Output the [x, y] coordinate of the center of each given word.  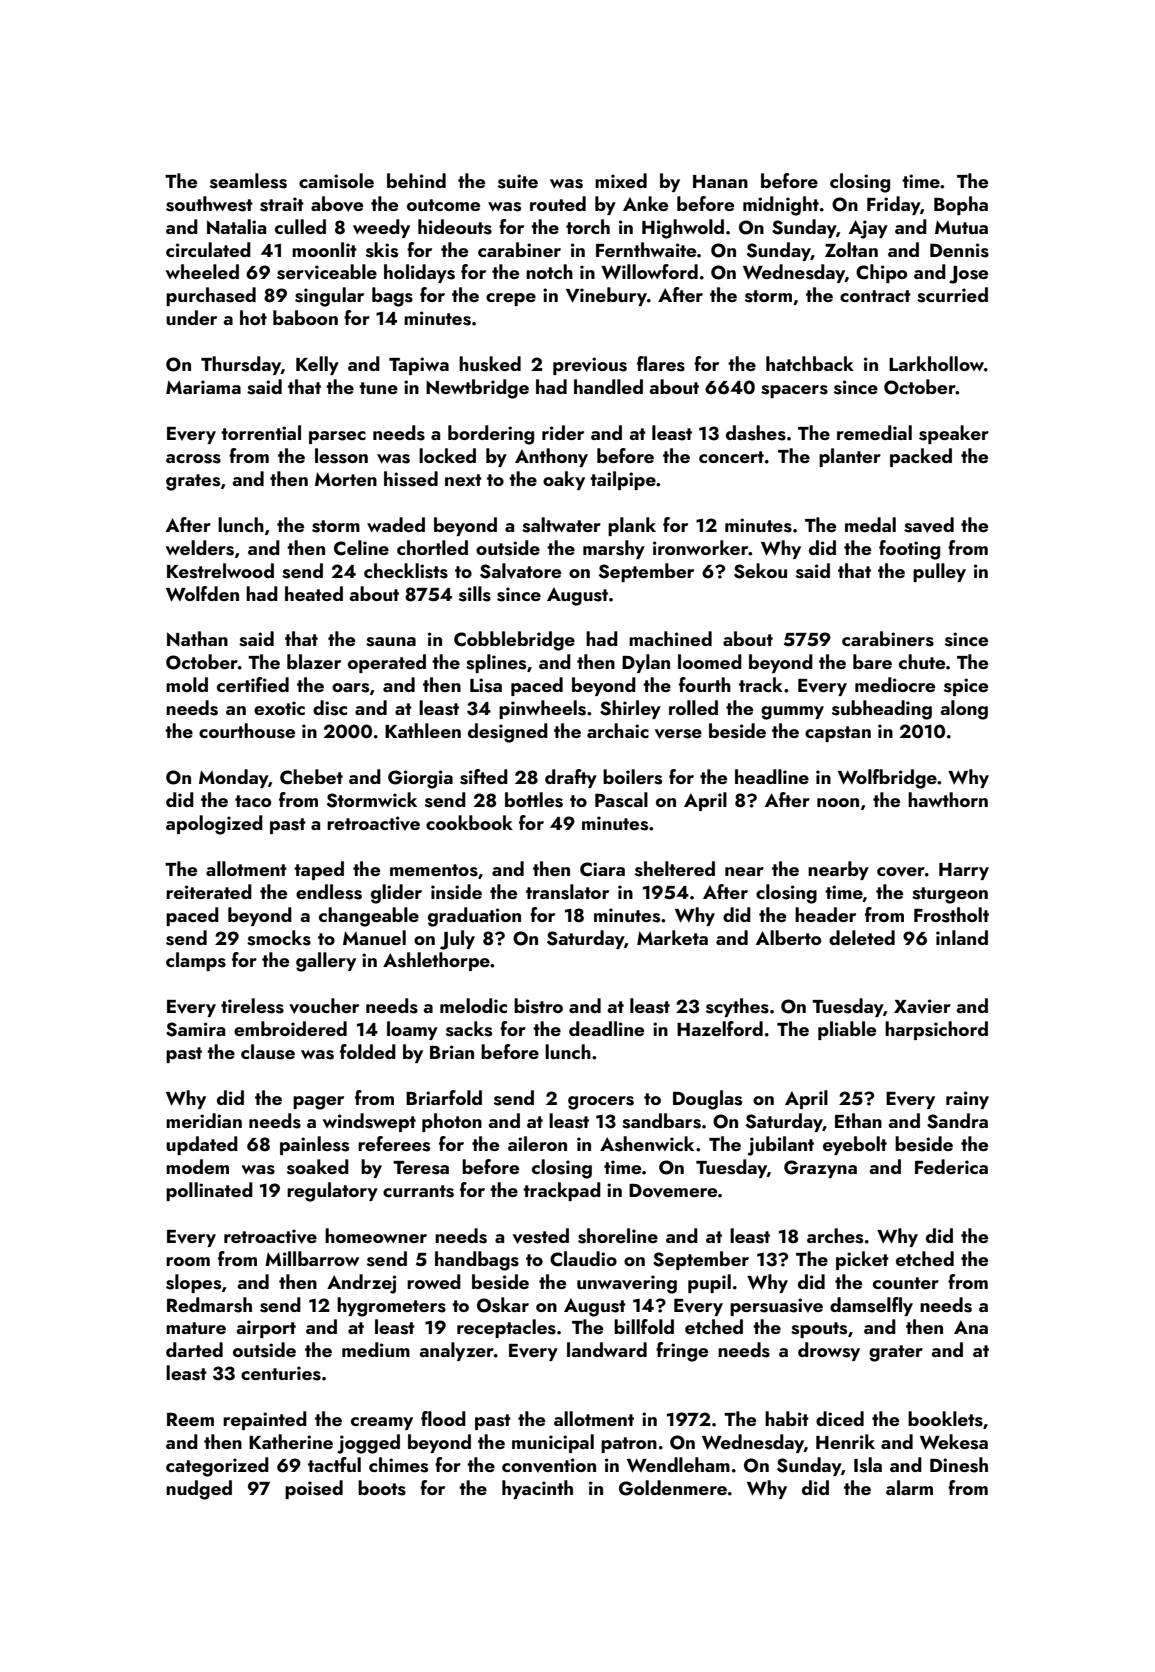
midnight [781, 206]
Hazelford [720, 1028]
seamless [248, 181]
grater [896, 1353]
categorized [217, 1467]
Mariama [203, 387]
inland [962, 937]
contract [875, 296]
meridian [204, 1120]
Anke [645, 203]
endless [329, 892]
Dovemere [673, 1190]
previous [590, 366]
